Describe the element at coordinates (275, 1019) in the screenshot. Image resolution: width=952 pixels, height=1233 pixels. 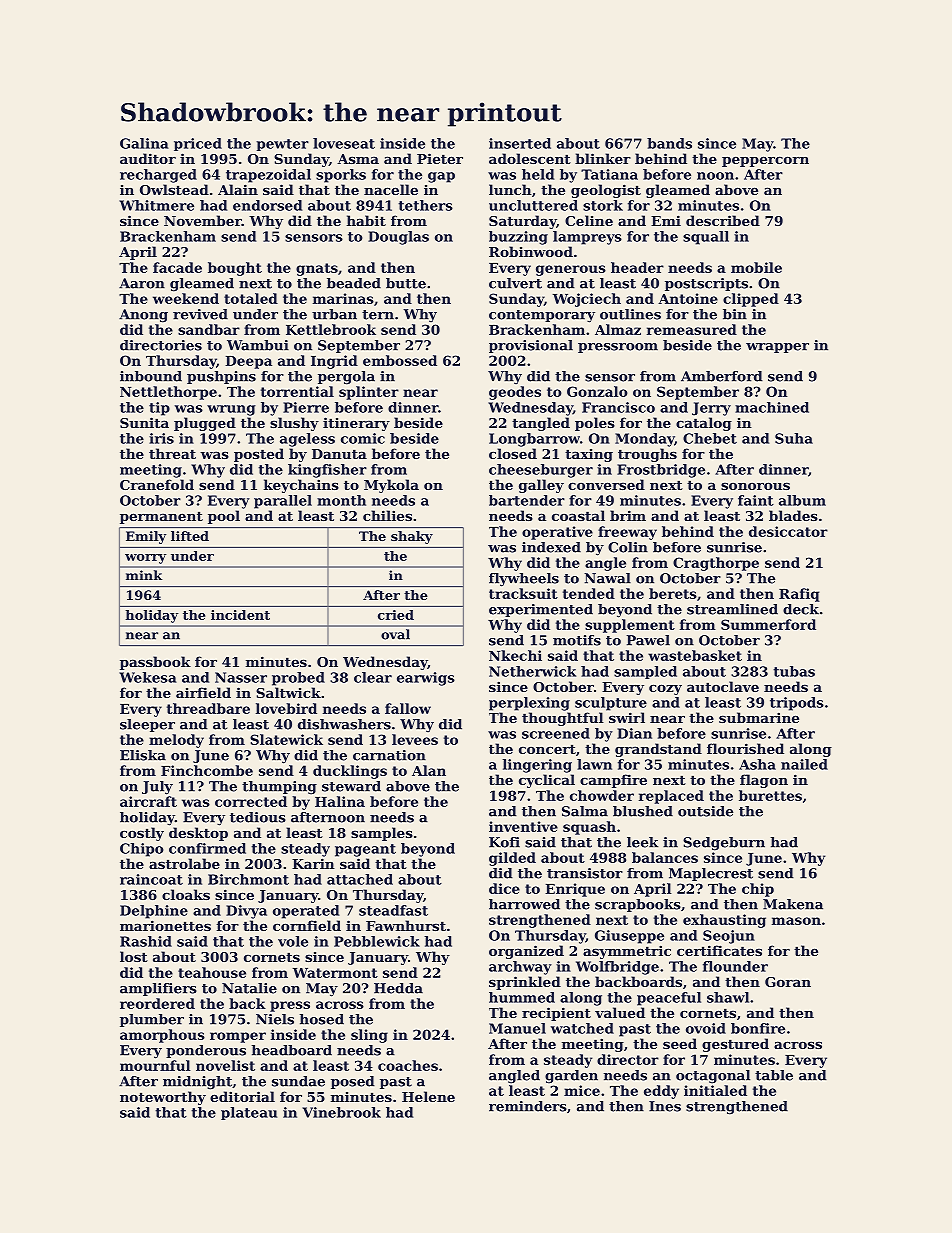
I see `Niels` at that location.
